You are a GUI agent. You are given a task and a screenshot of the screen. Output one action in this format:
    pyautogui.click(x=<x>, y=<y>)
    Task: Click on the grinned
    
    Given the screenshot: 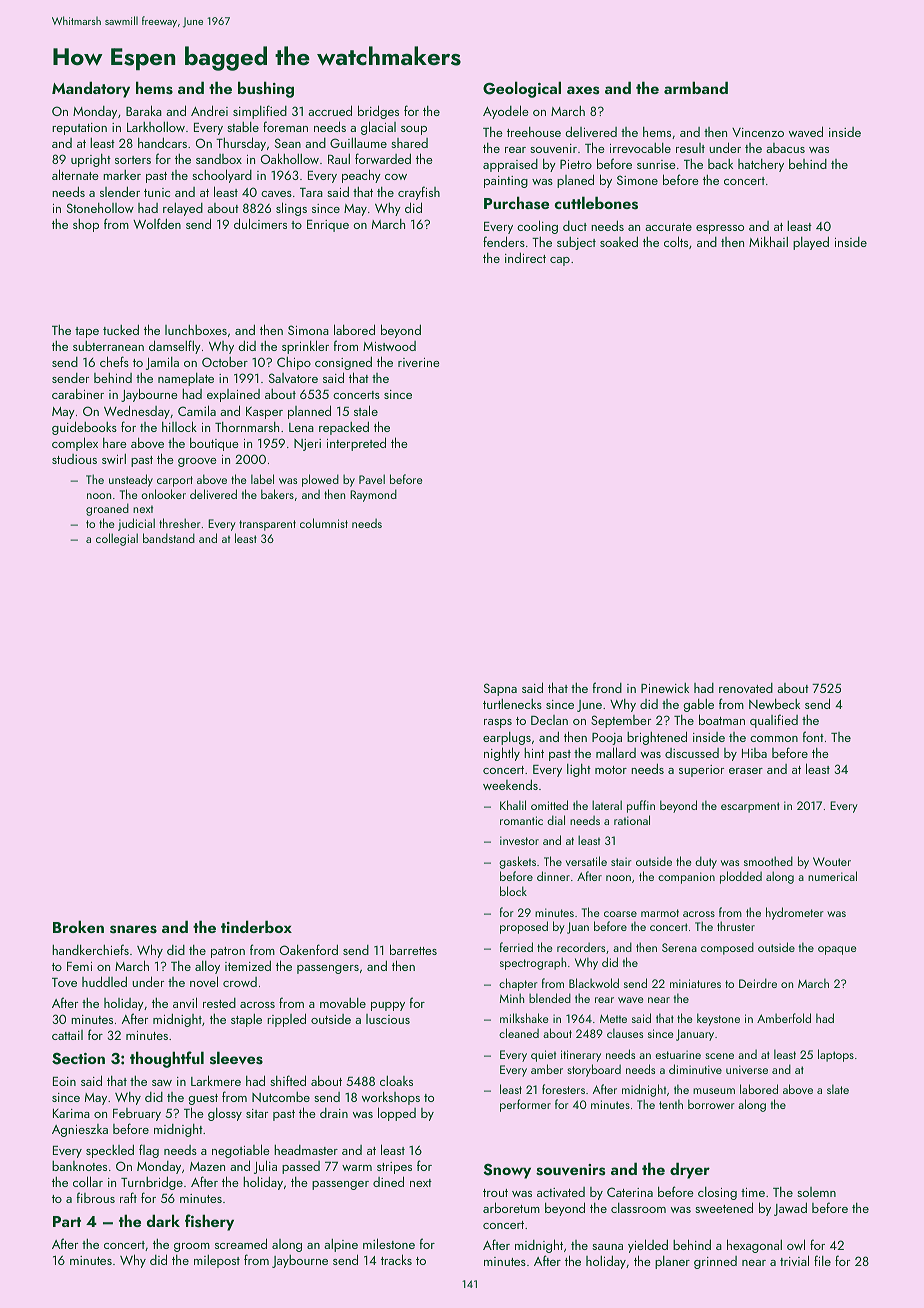 What is the action you would take?
    pyautogui.click(x=715, y=1262)
